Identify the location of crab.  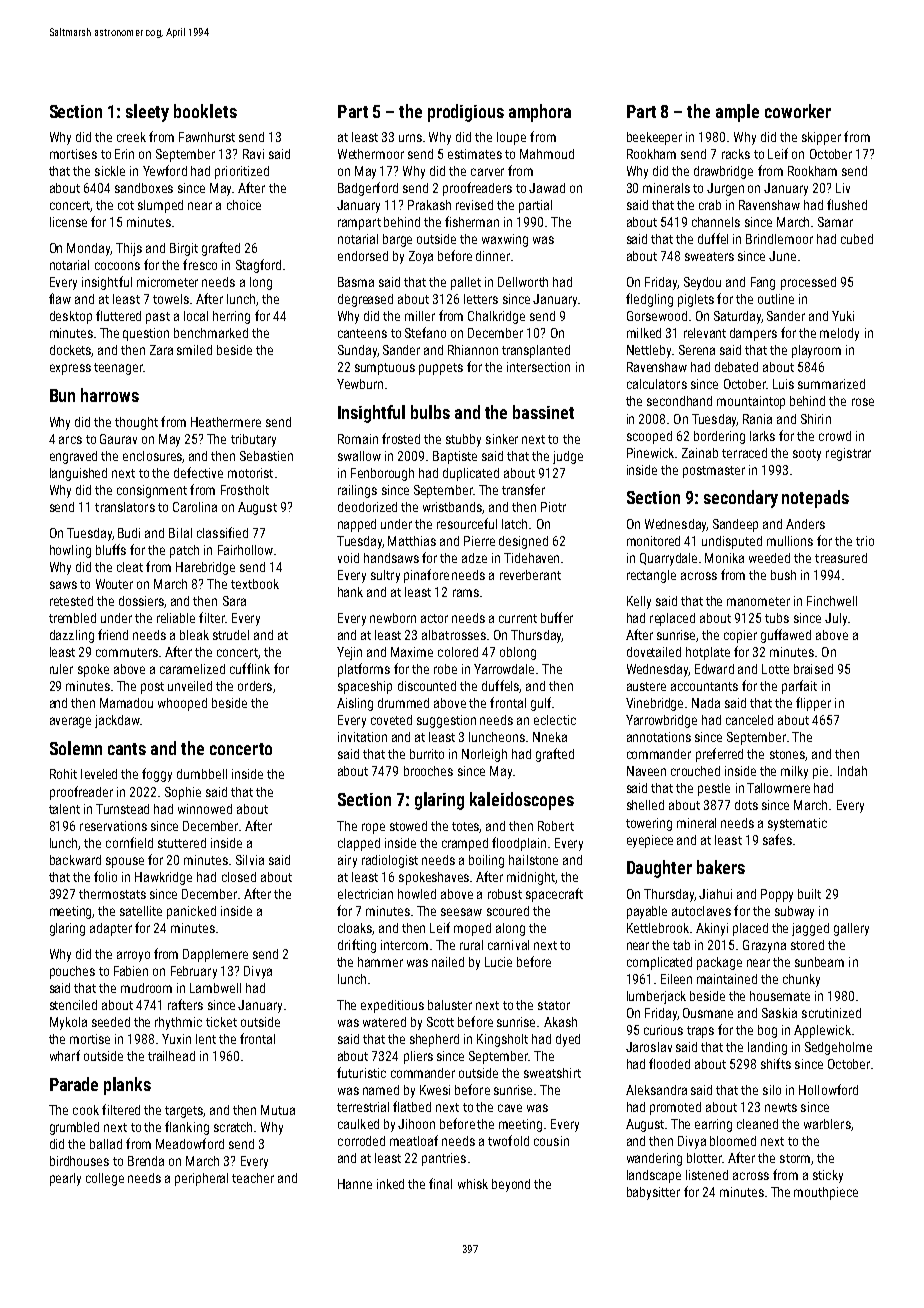
(710, 205).
